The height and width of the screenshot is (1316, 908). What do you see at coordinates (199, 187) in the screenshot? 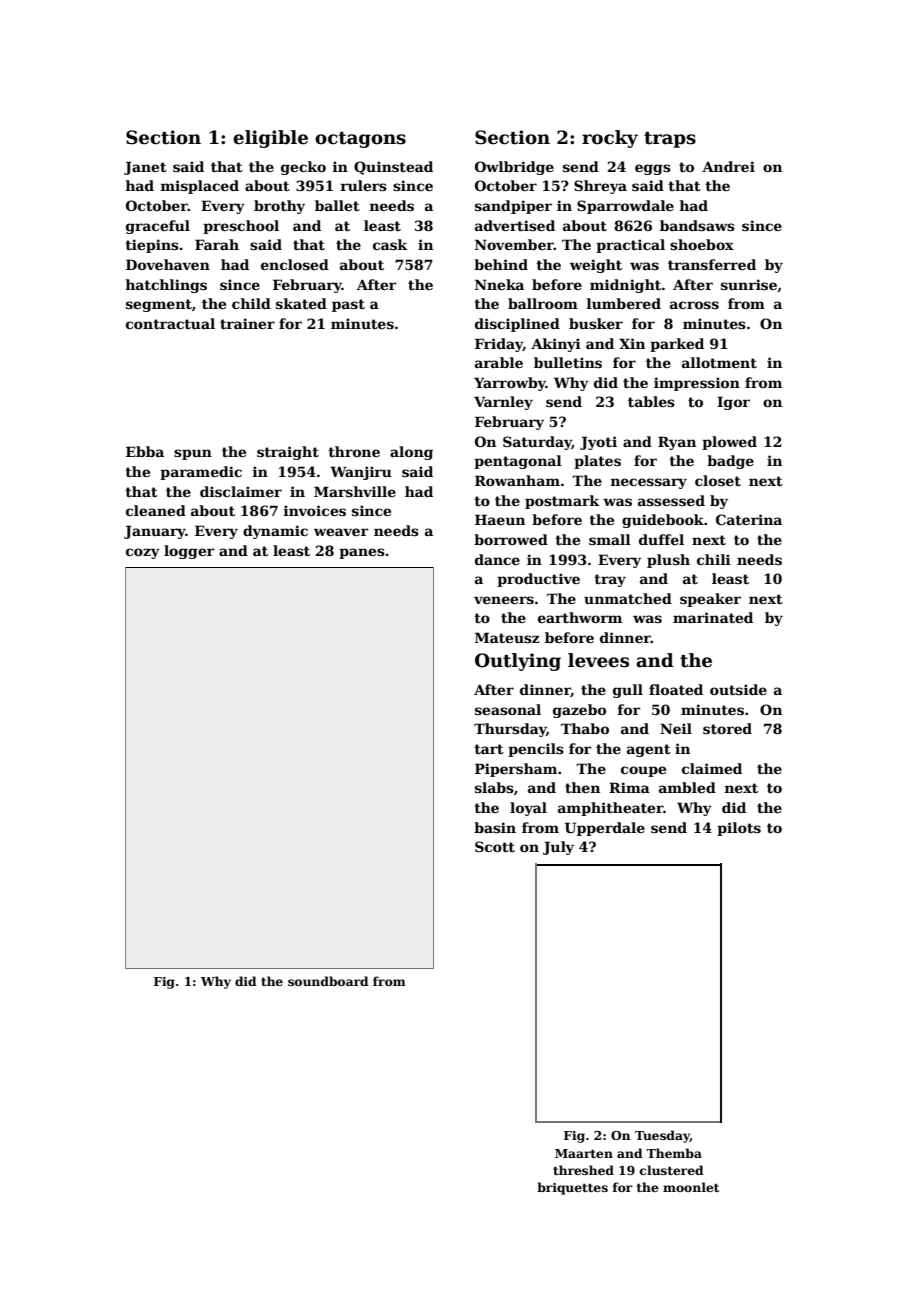
I see `misplaced` at bounding box center [199, 187].
